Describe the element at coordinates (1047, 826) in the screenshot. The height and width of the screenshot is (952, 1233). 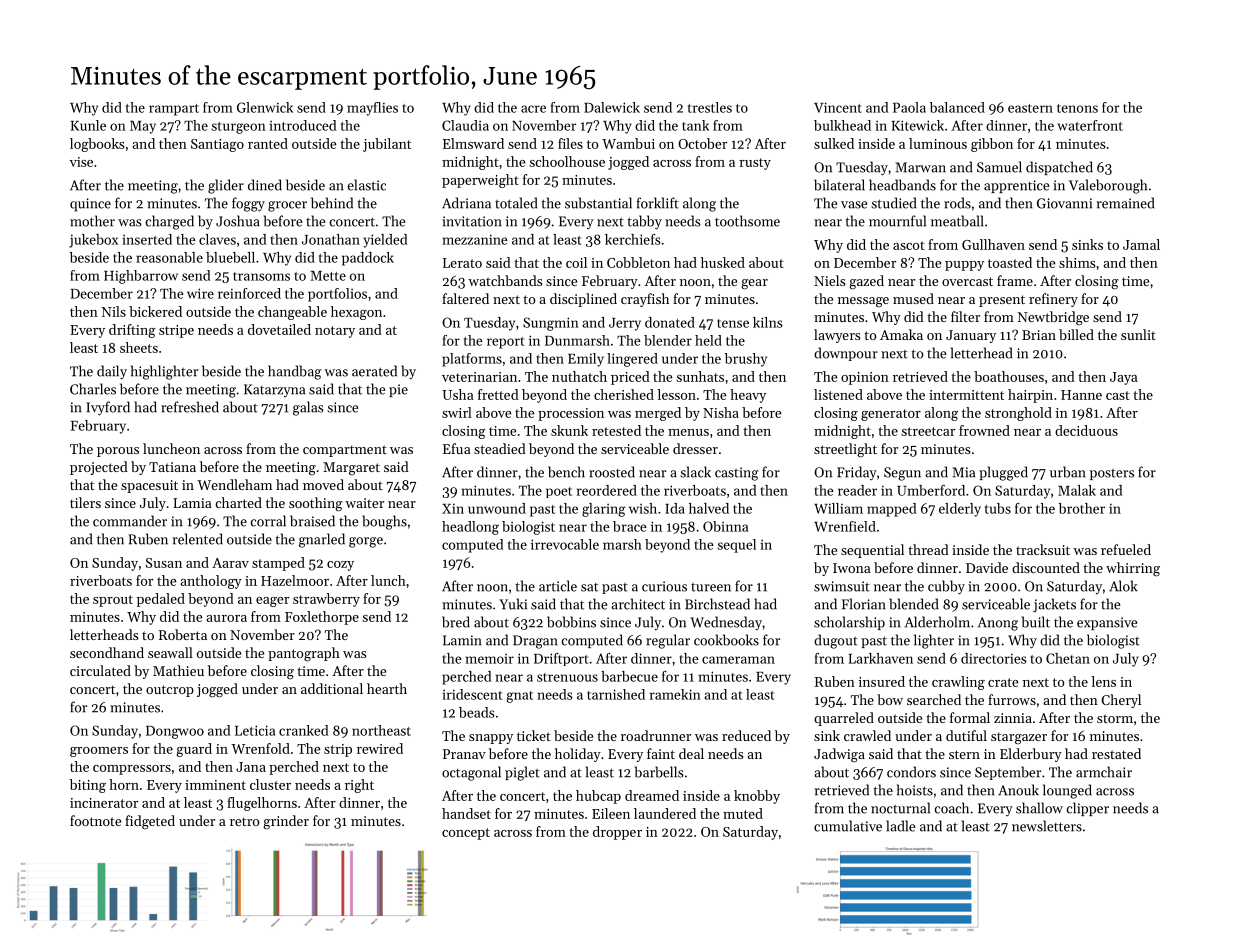
I see `newsletters` at that location.
